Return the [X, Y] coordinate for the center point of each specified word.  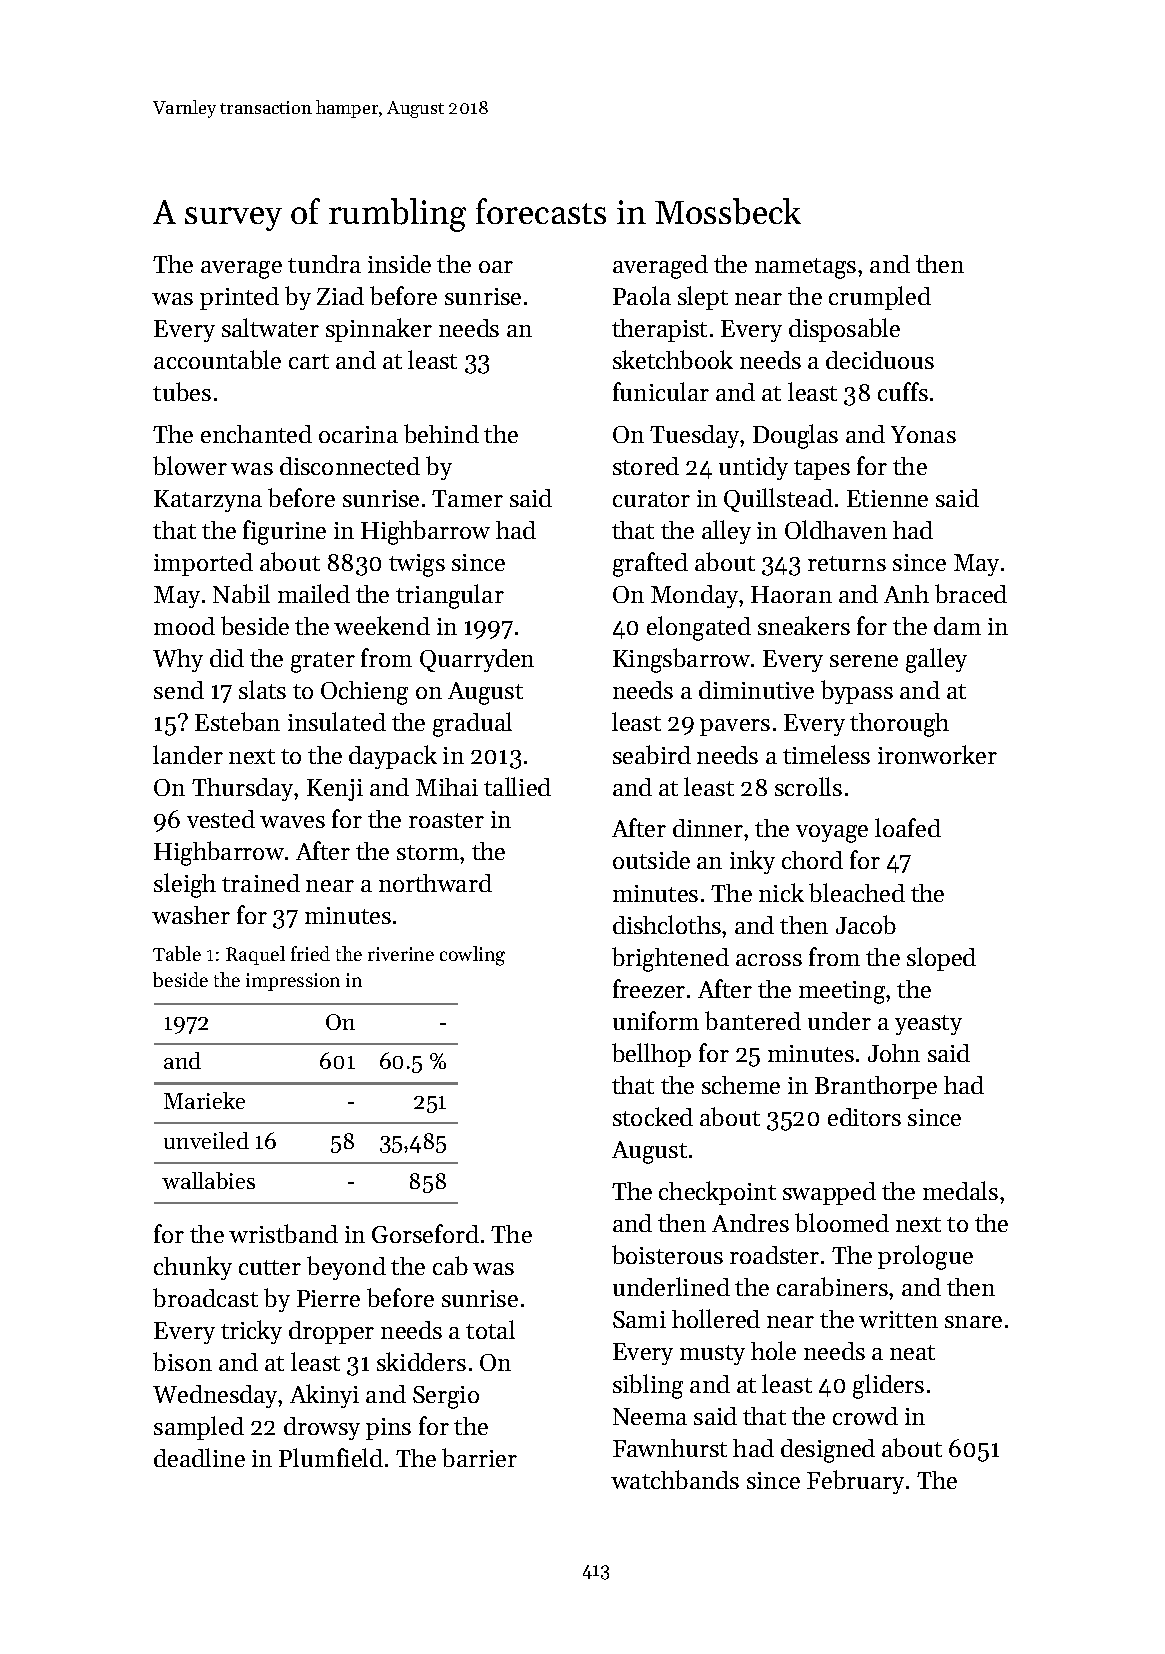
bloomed [842, 1222]
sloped [941, 959]
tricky [251, 1332]
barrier [479, 1457]
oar [496, 267]
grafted [650, 564]
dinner [708, 828]
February [855, 1482]
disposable [844, 330]
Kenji [335, 790]
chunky [193, 1268]
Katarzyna [208, 501]
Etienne [887, 498]
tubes [182, 391]
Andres [750, 1223]
